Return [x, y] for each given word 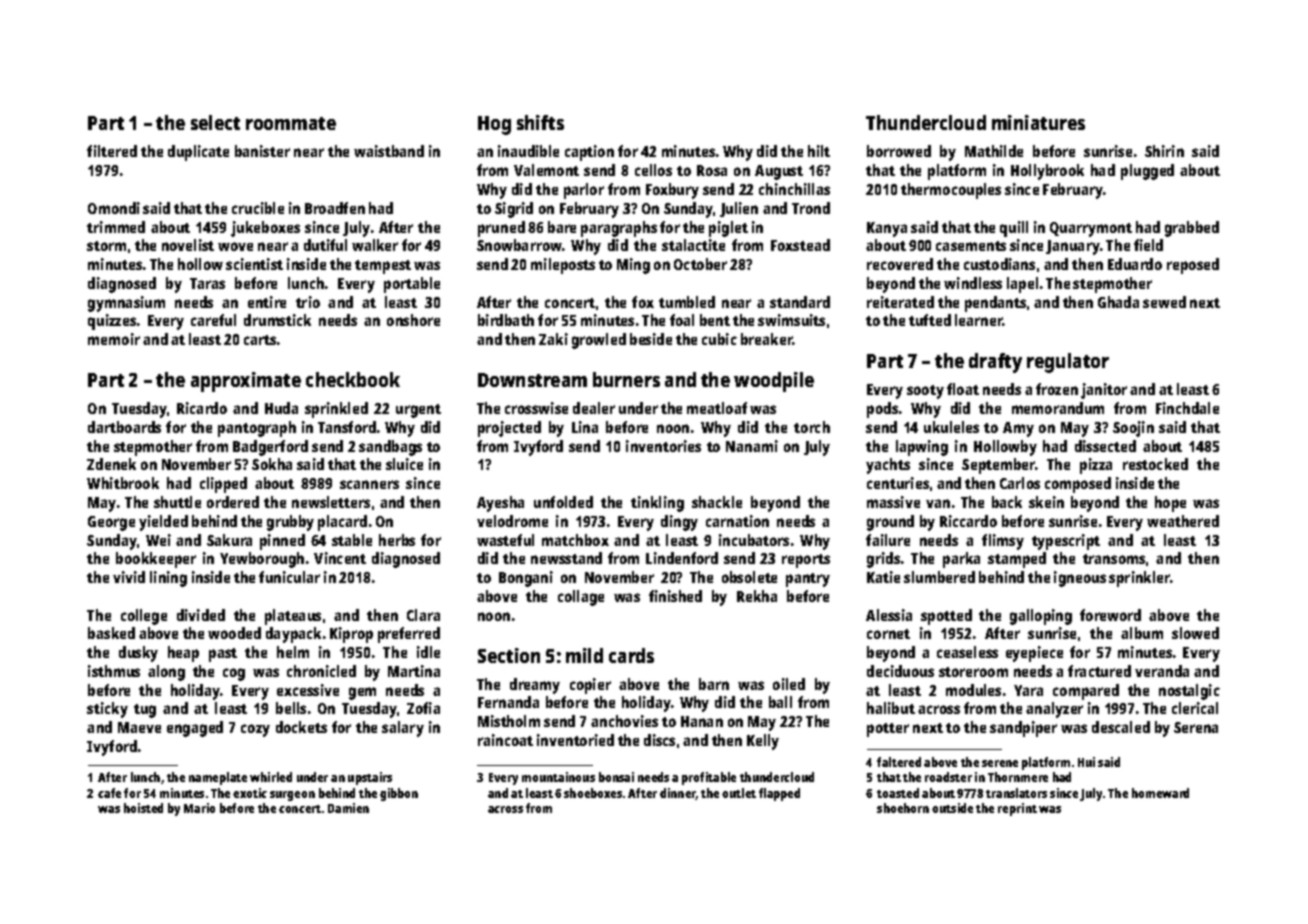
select [215, 122]
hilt [819, 151]
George [111, 523]
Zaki [553, 339]
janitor [1104, 391]
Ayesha [500, 504]
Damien [348, 808]
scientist [254, 264]
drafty [995, 363]
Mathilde [994, 151]
